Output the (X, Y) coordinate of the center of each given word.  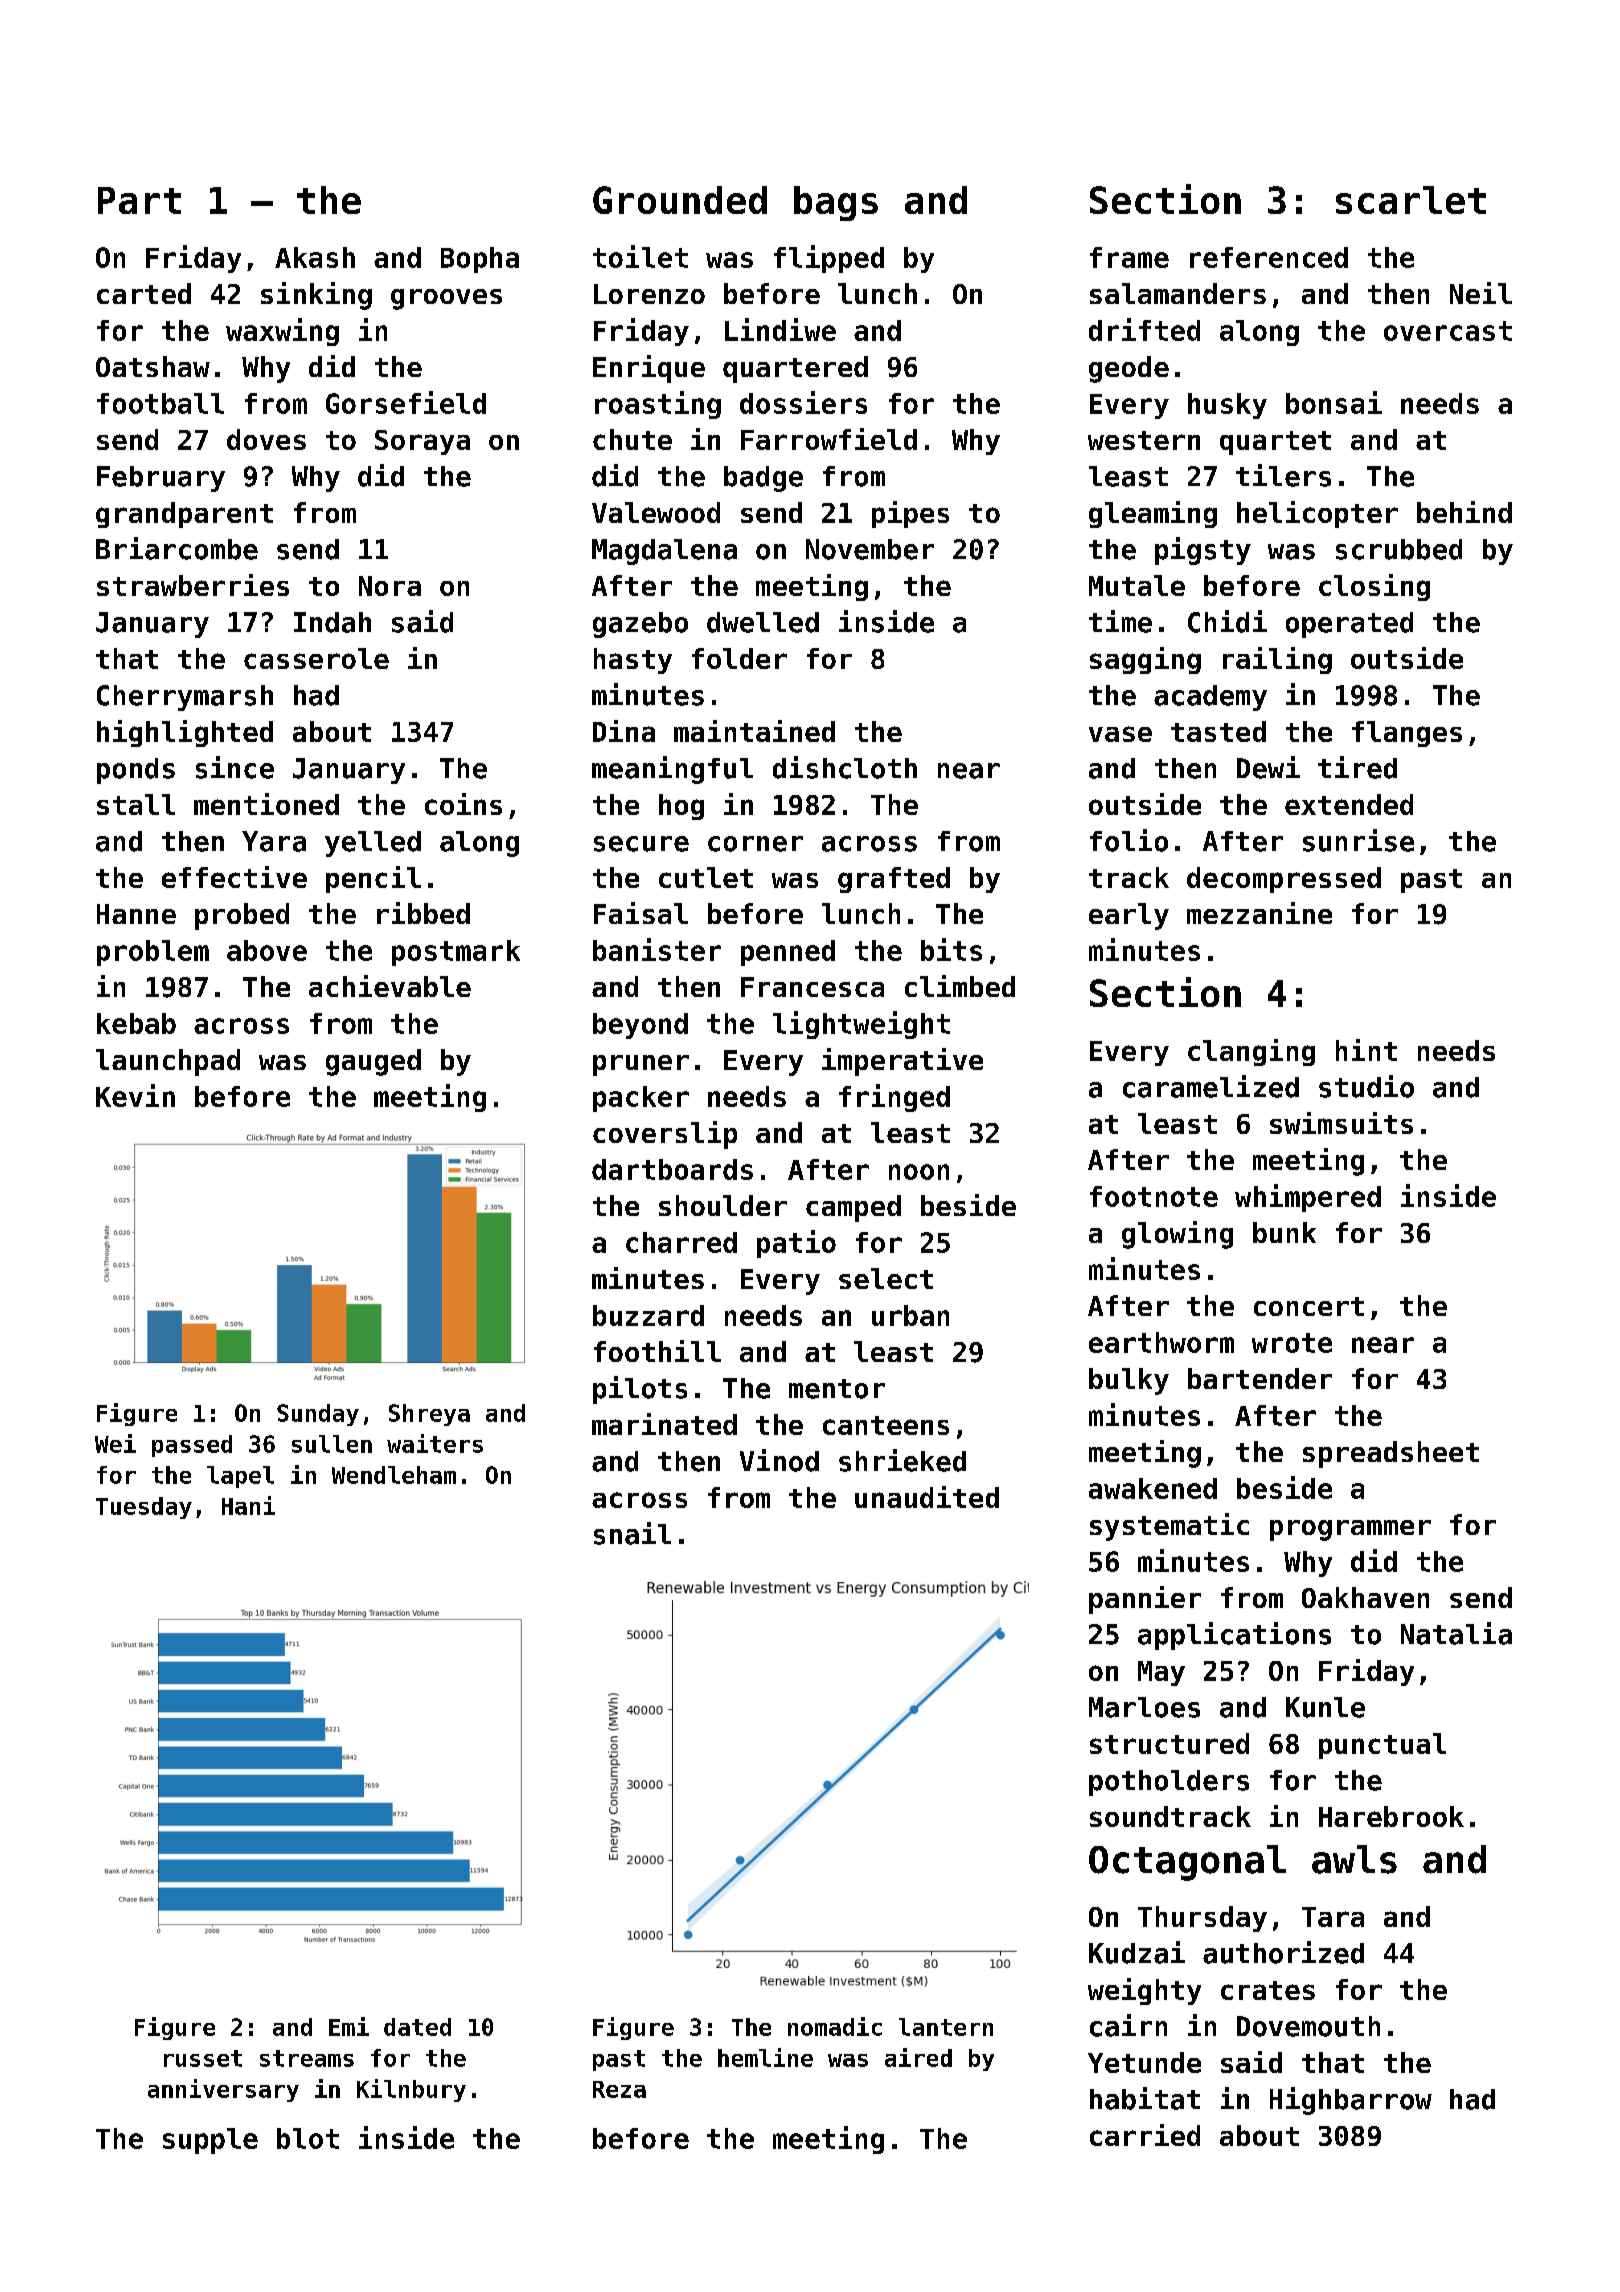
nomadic (835, 2026)
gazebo (640, 625)
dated (417, 2027)
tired (1357, 767)
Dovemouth (1308, 2026)
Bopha (480, 260)
